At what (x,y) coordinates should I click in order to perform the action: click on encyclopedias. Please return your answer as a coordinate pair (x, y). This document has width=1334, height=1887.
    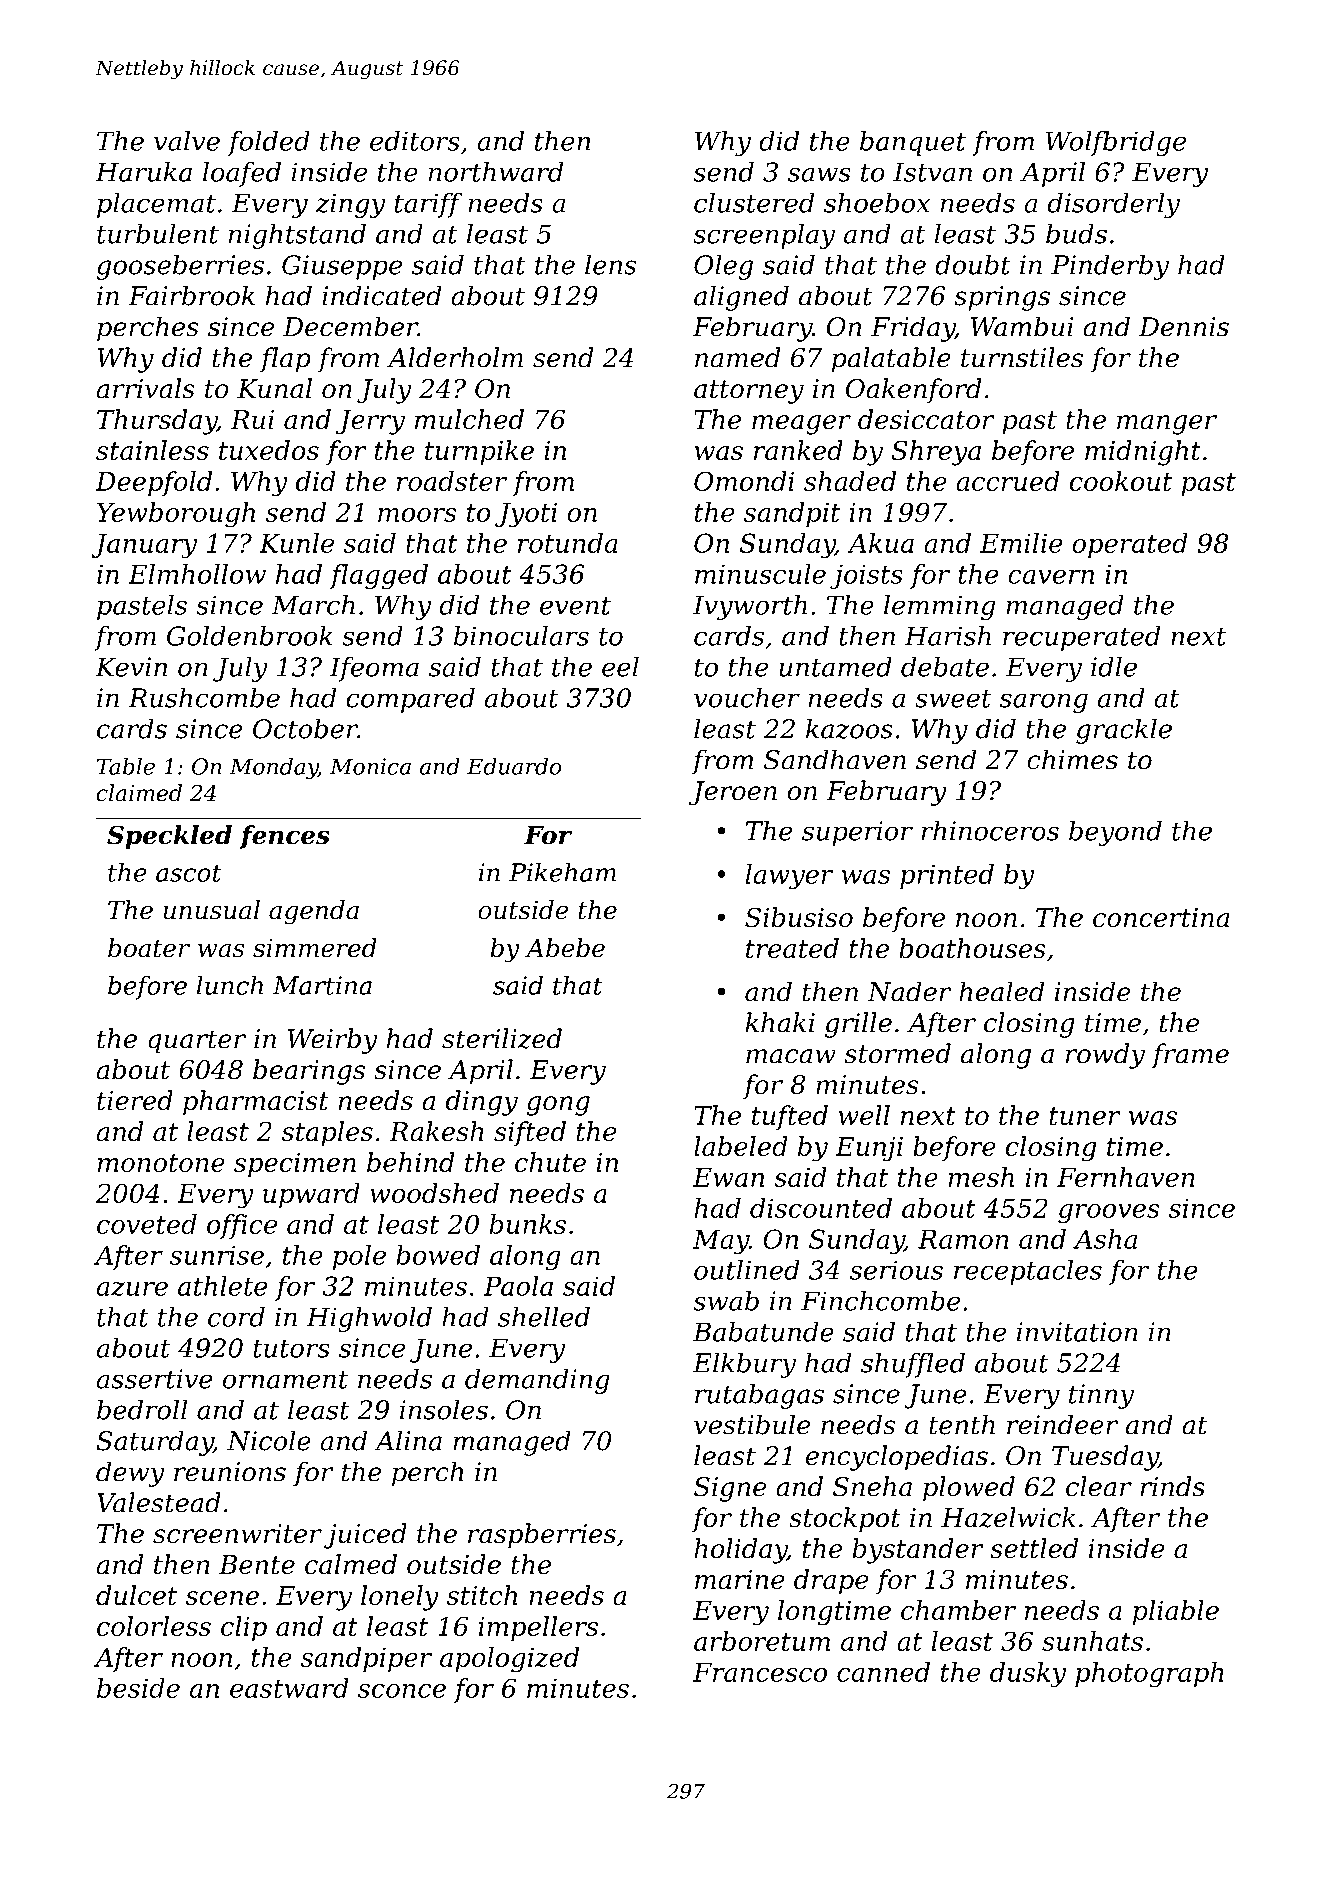
    Looking at the image, I should click on (897, 1458).
